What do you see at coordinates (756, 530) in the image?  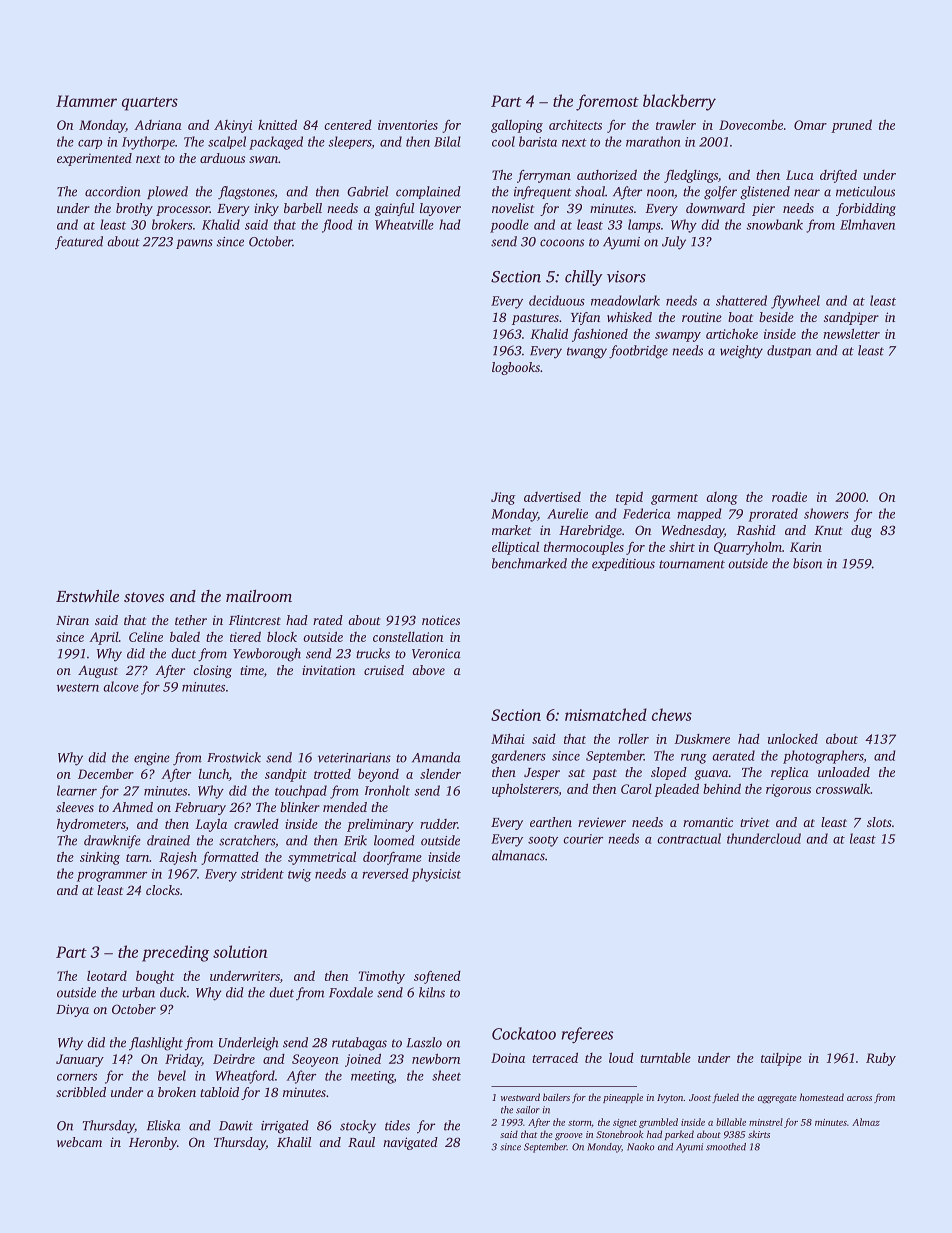 I see `Rashid` at bounding box center [756, 530].
